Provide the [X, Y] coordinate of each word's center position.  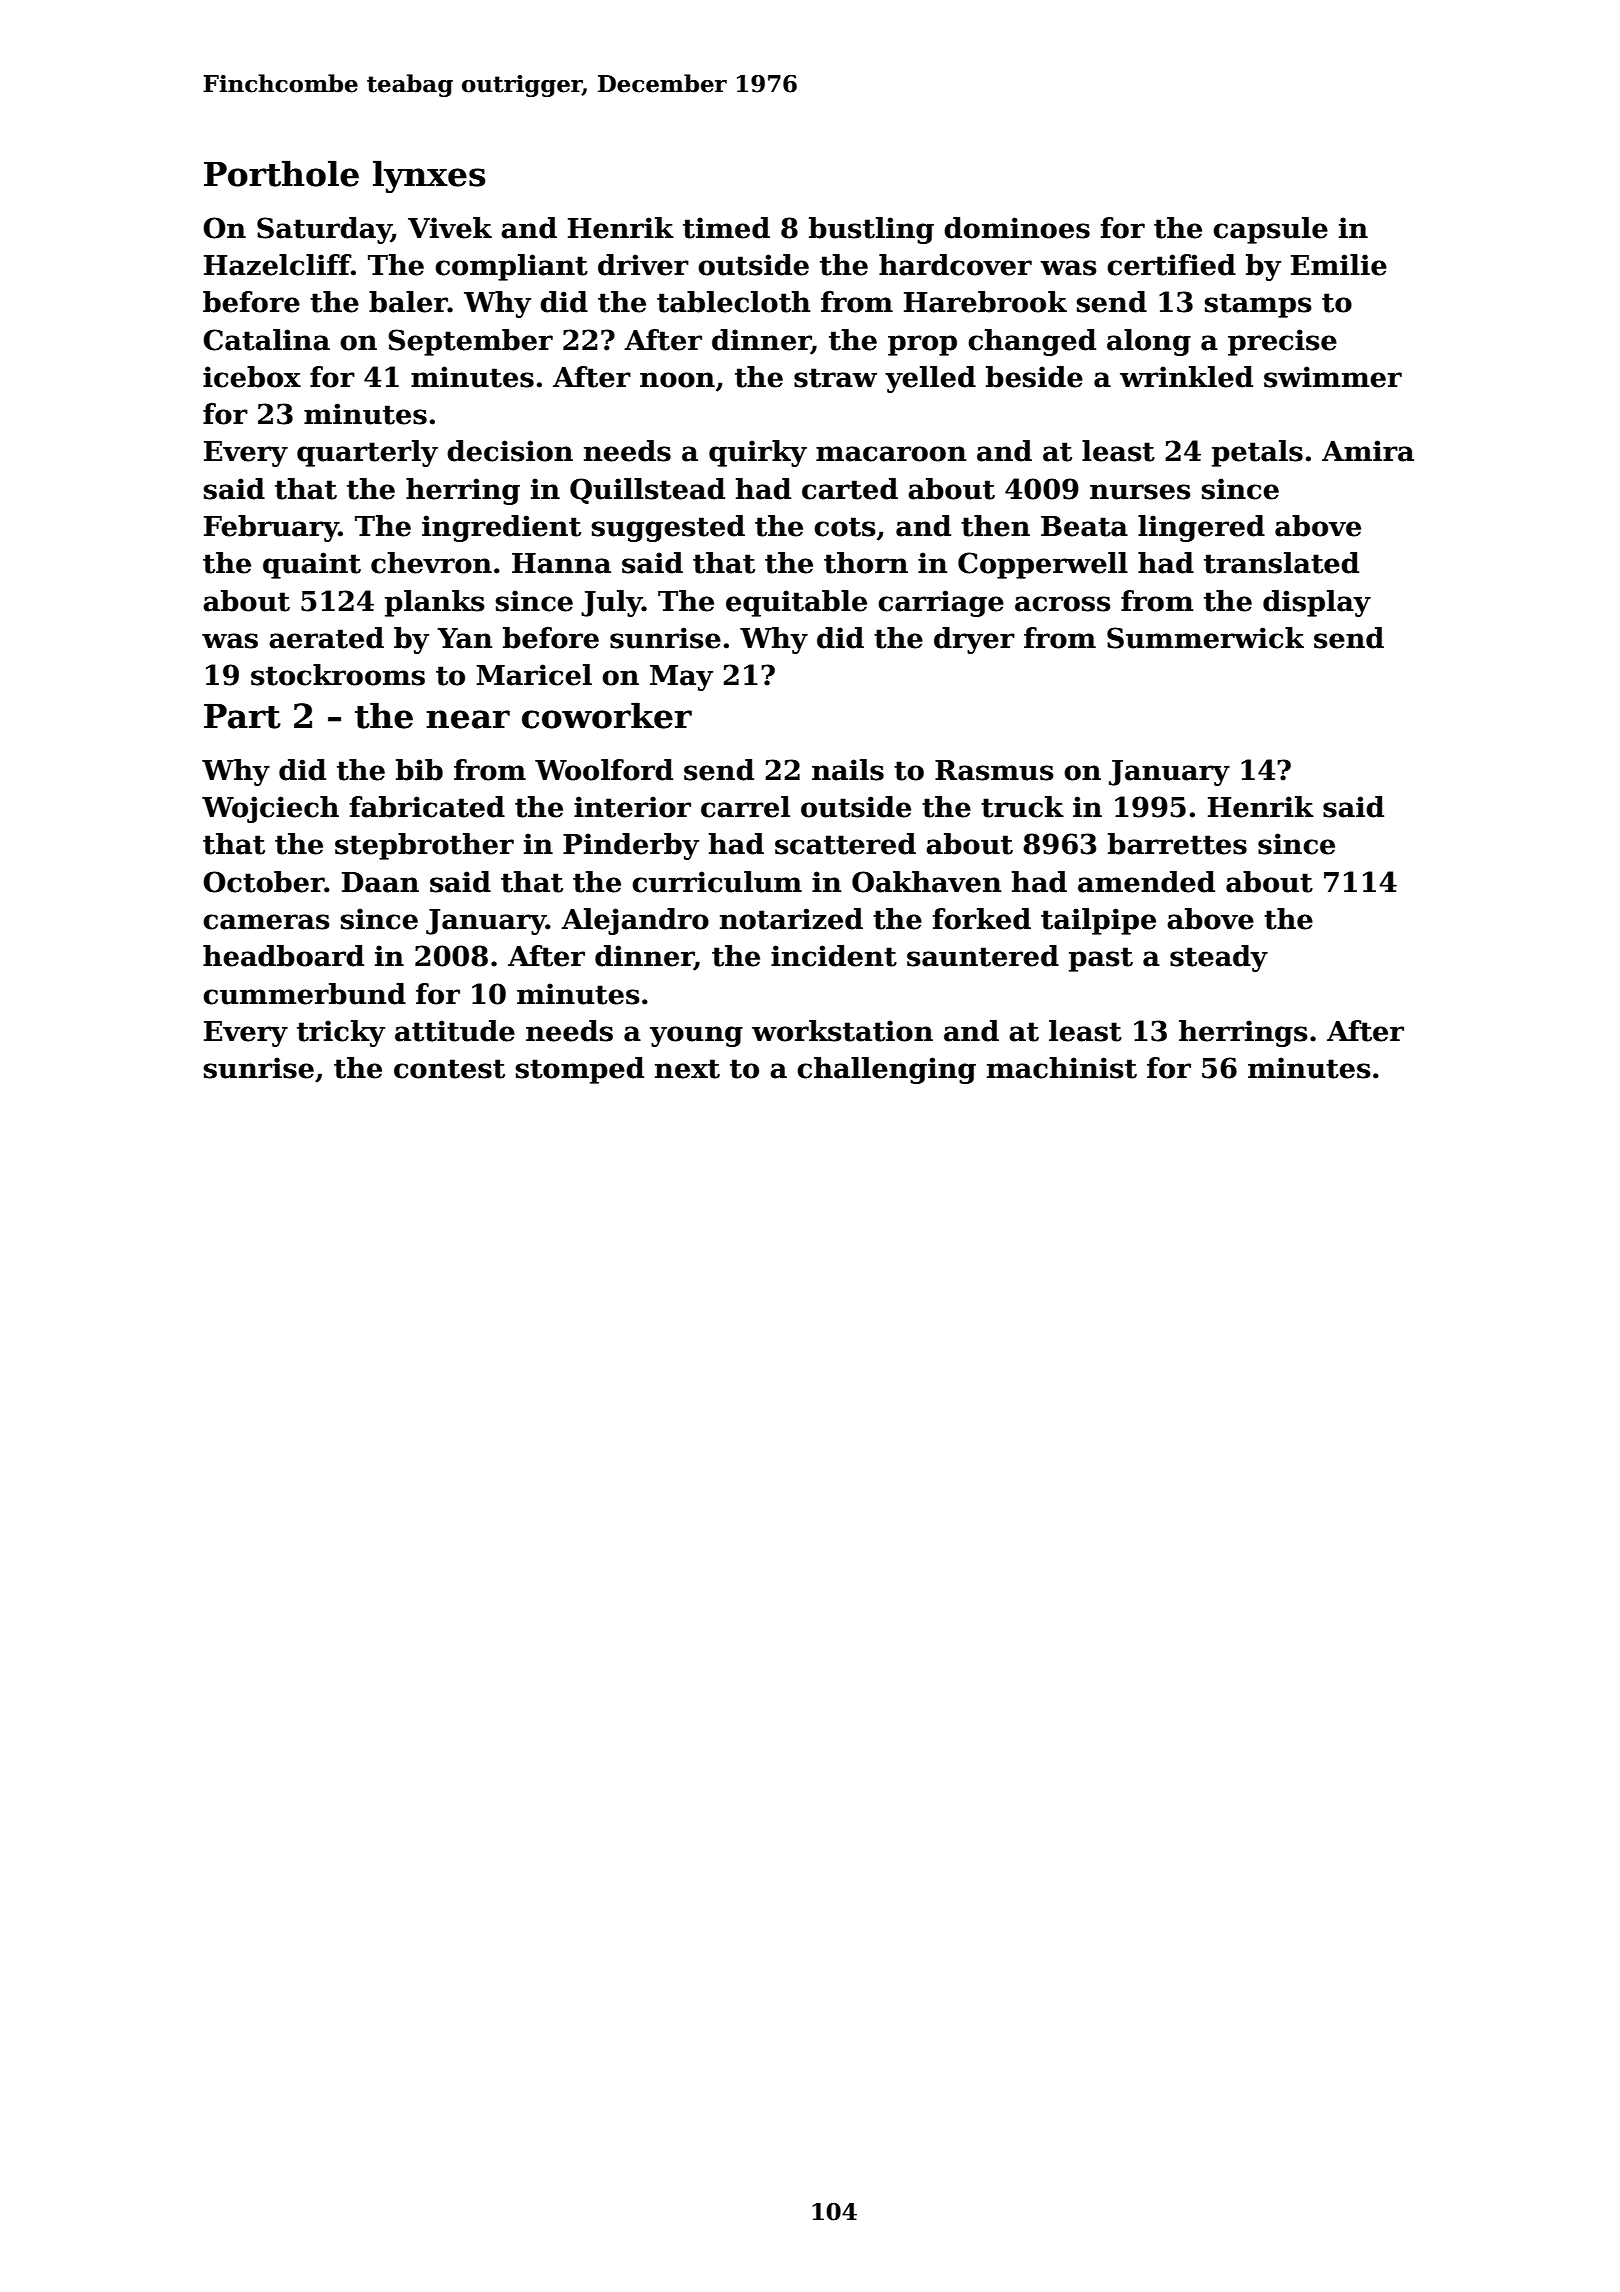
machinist [1062, 1068]
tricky [341, 1033]
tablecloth [734, 302]
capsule [1270, 230]
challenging [886, 1070]
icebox [252, 377]
